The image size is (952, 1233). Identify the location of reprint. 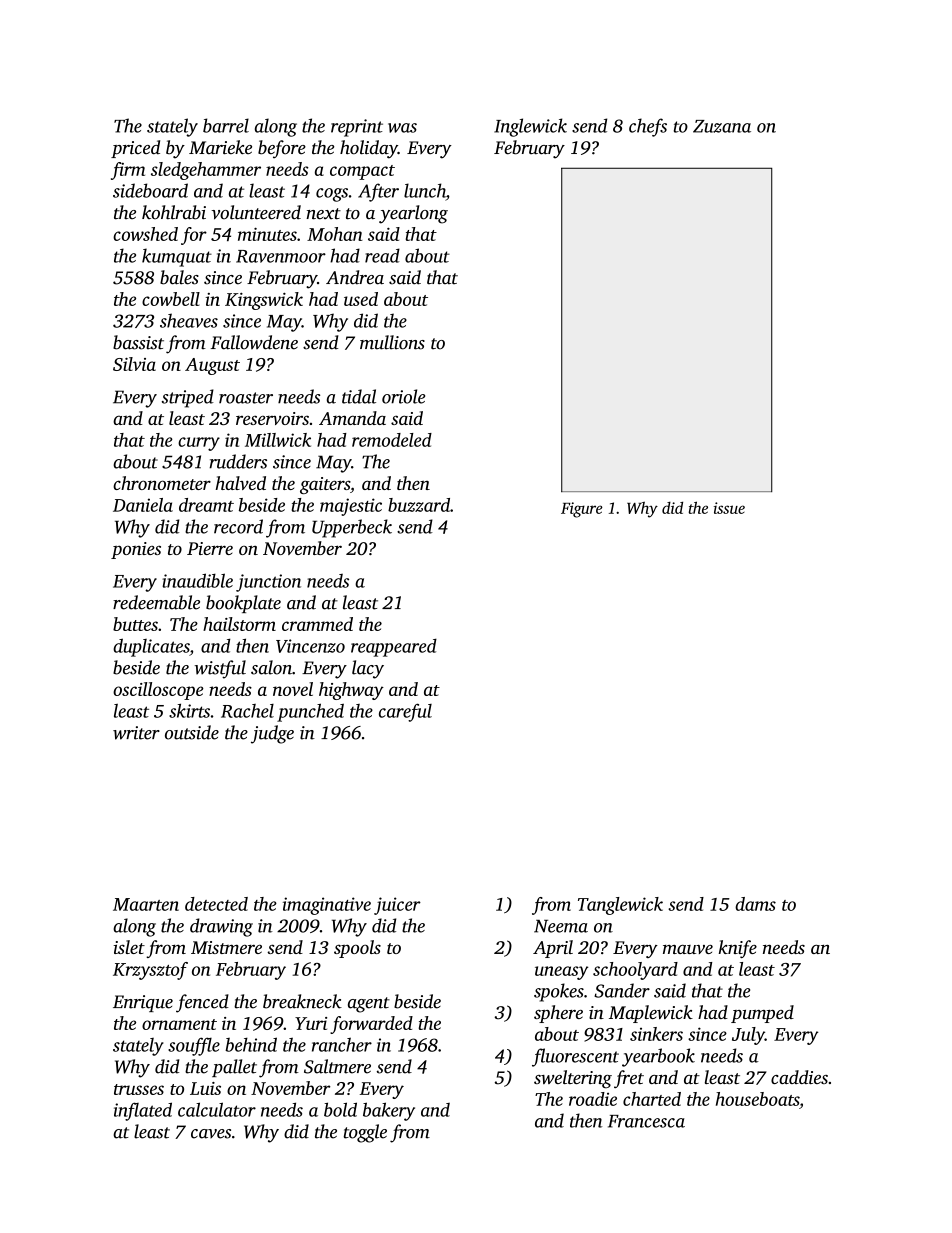
(357, 128).
